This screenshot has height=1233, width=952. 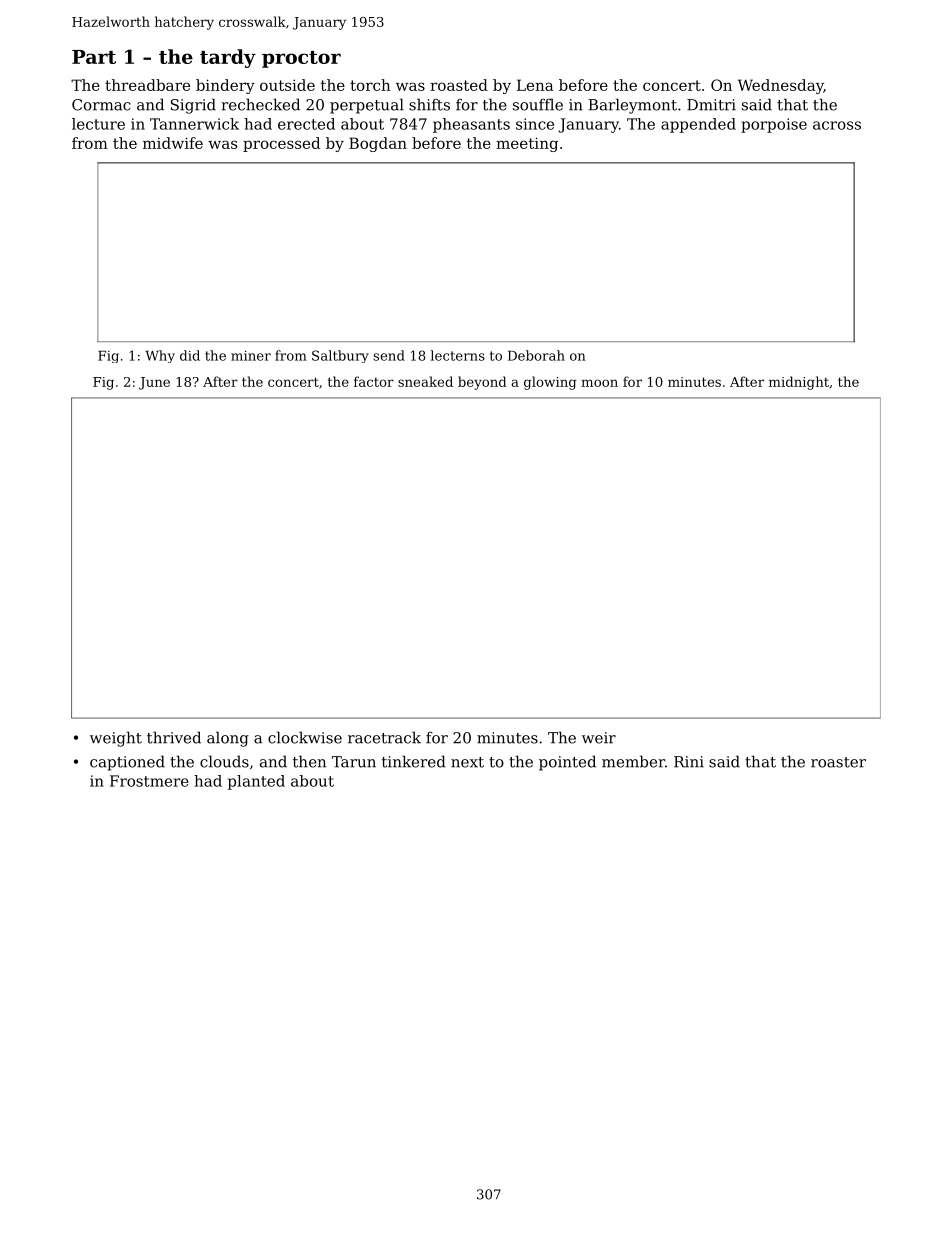 What do you see at coordinates (567, 763) in the screenshot?
I see `pointed` at bounding box center [567, 763].
